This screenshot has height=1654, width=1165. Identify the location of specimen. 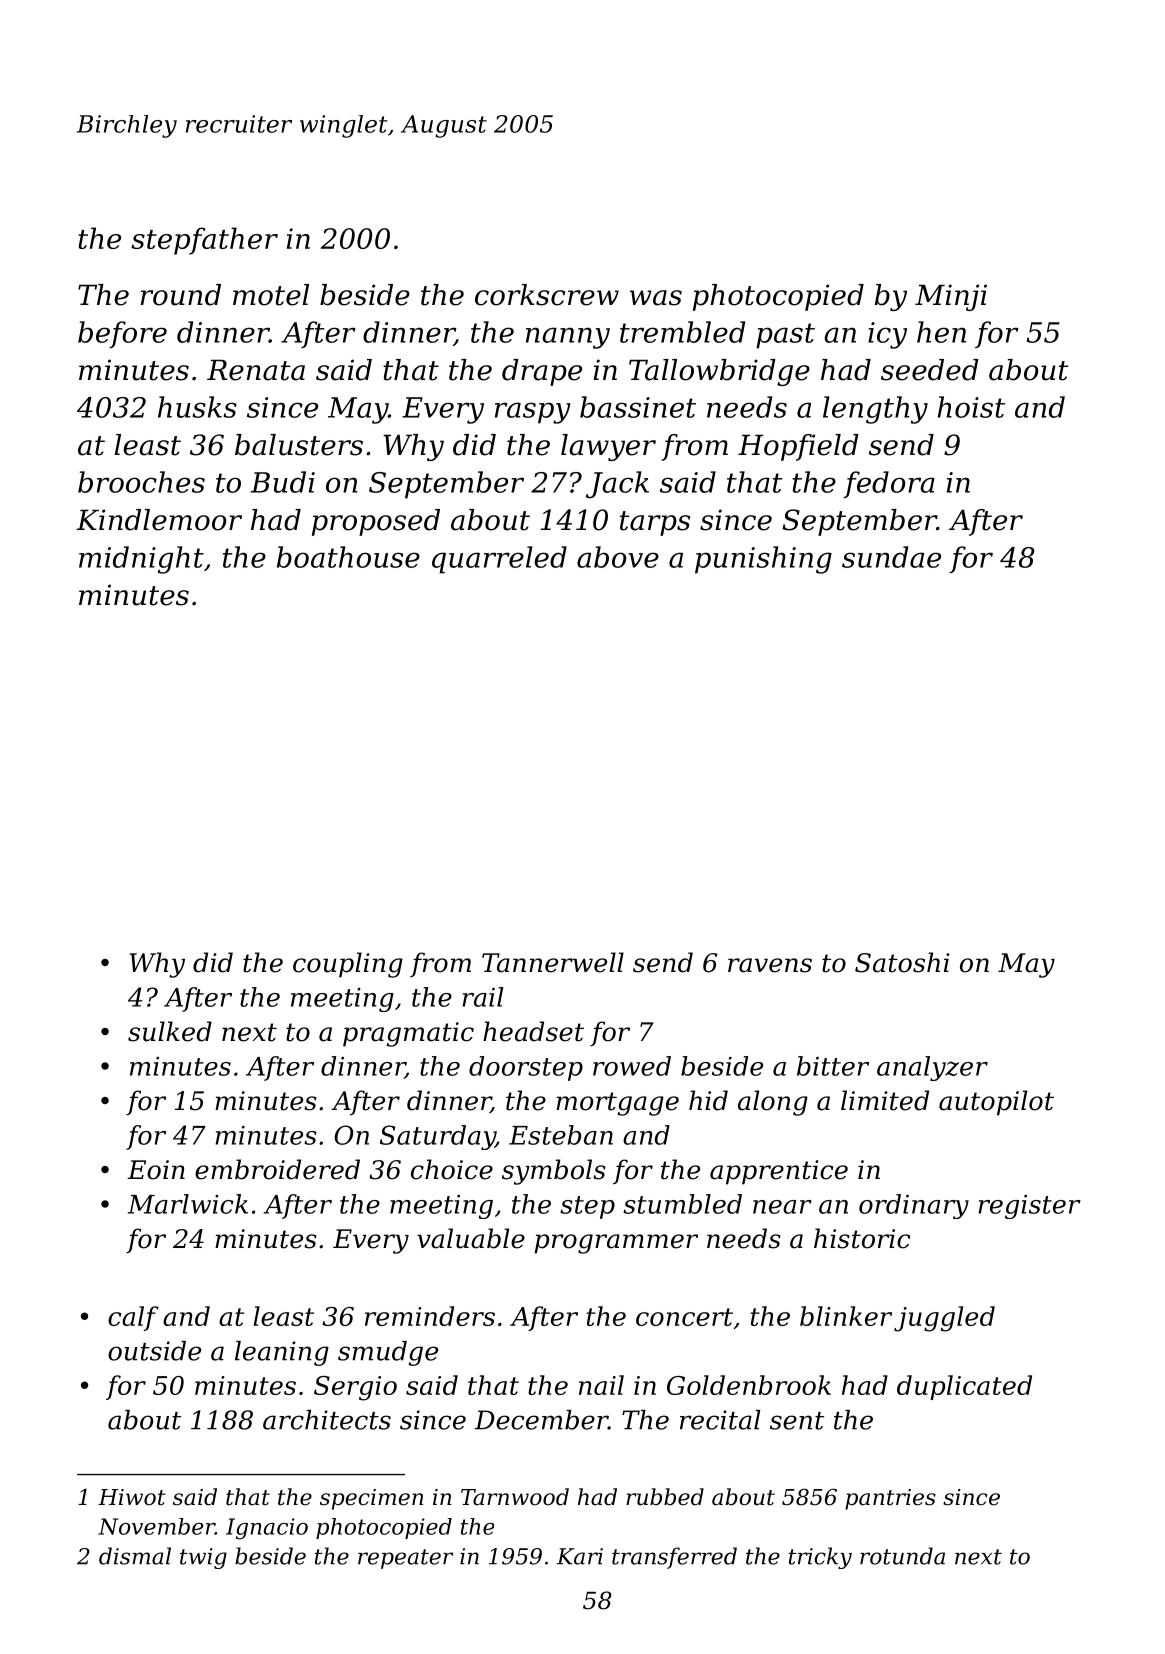
(371, 1499).
